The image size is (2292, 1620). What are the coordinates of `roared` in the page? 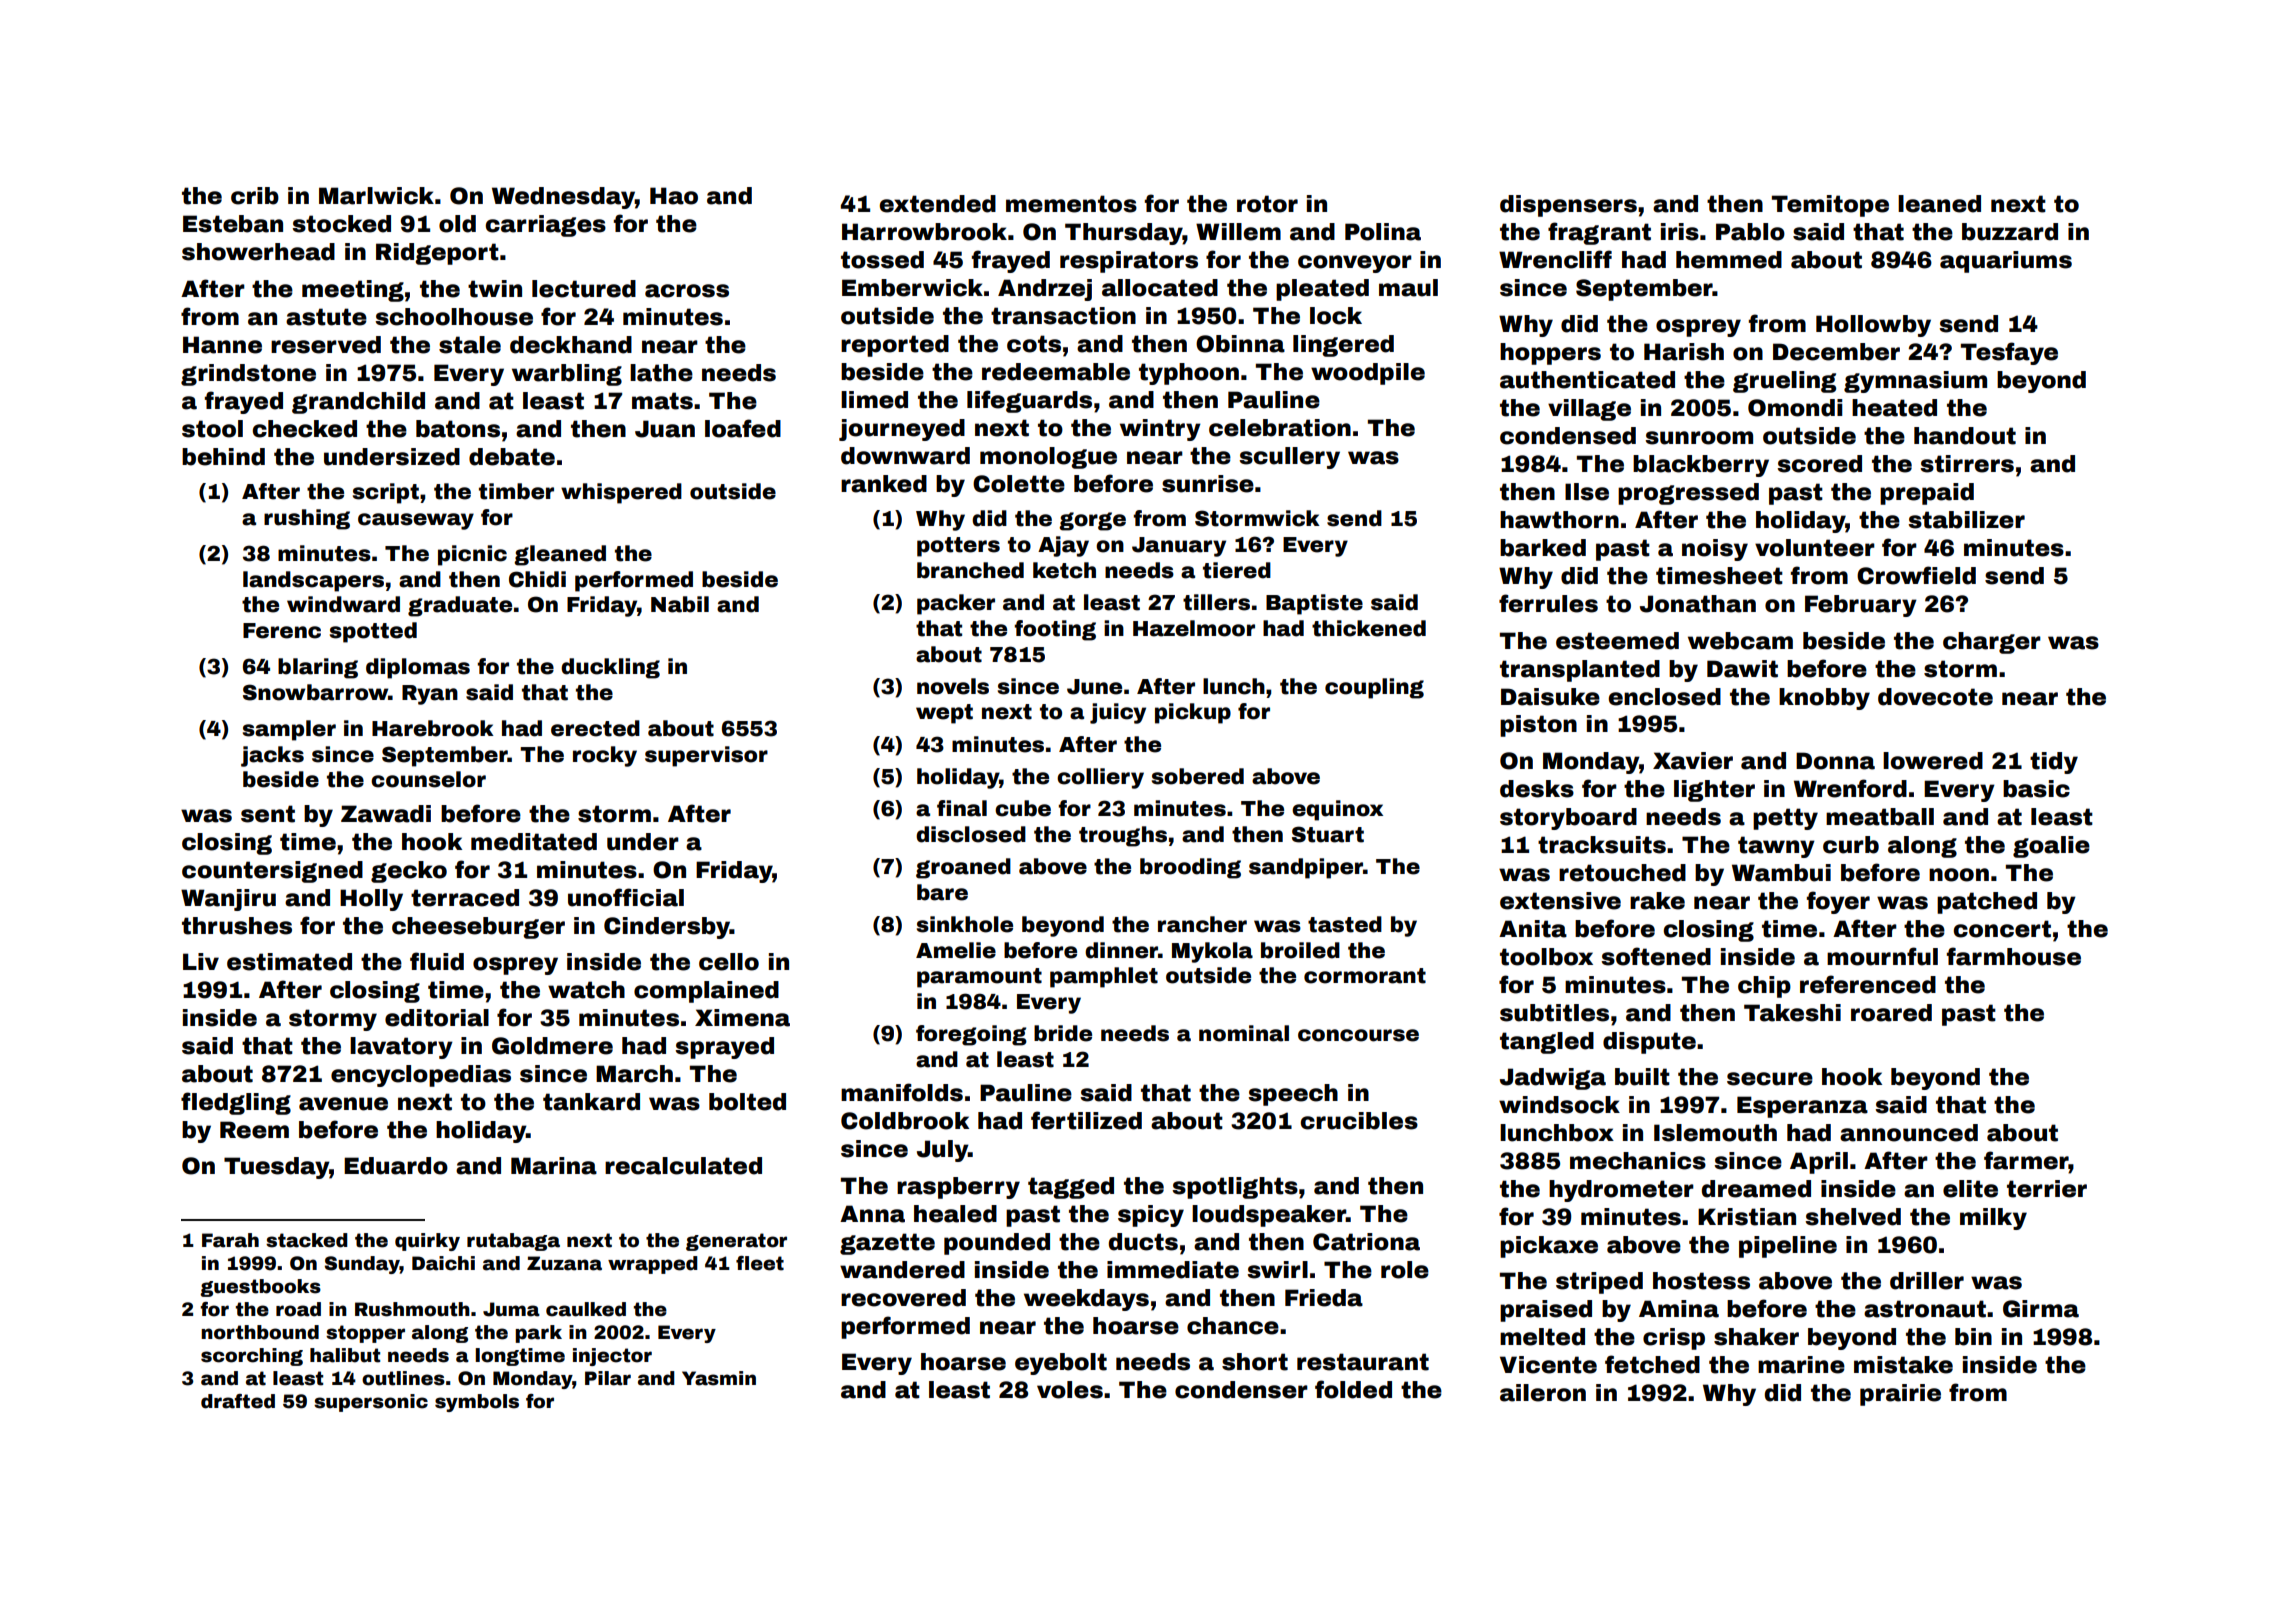 It's located at (1891, 1013).
